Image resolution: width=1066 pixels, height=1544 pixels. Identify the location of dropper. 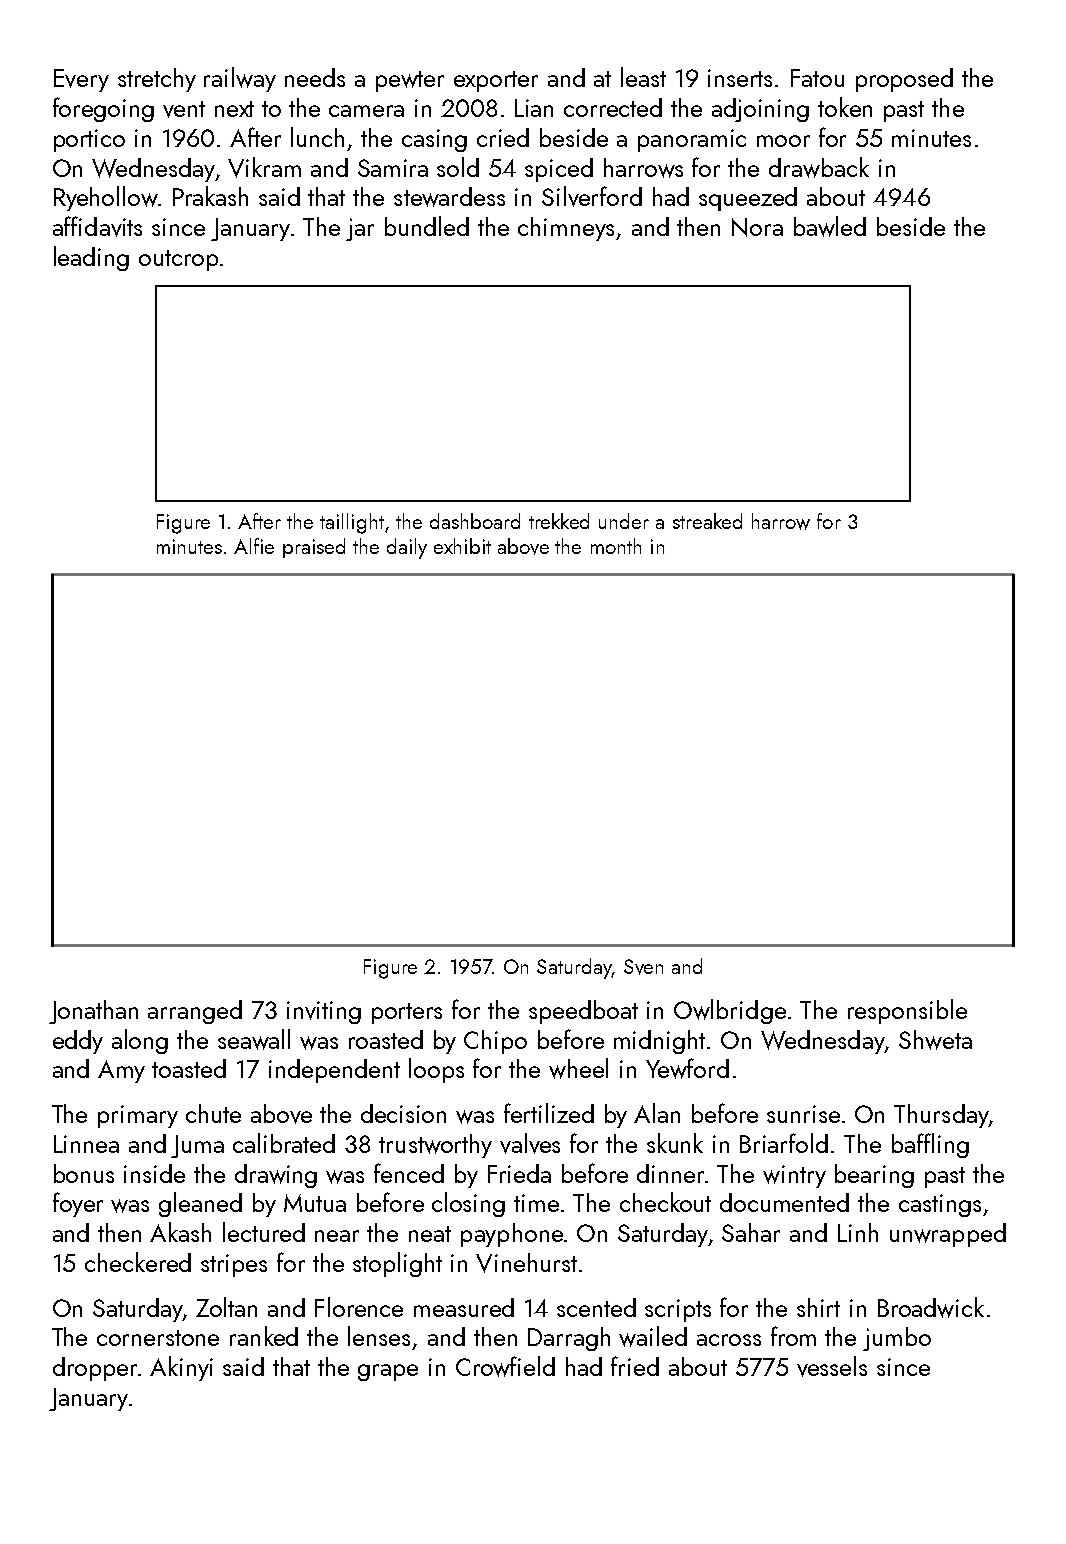
(95, 1369).
